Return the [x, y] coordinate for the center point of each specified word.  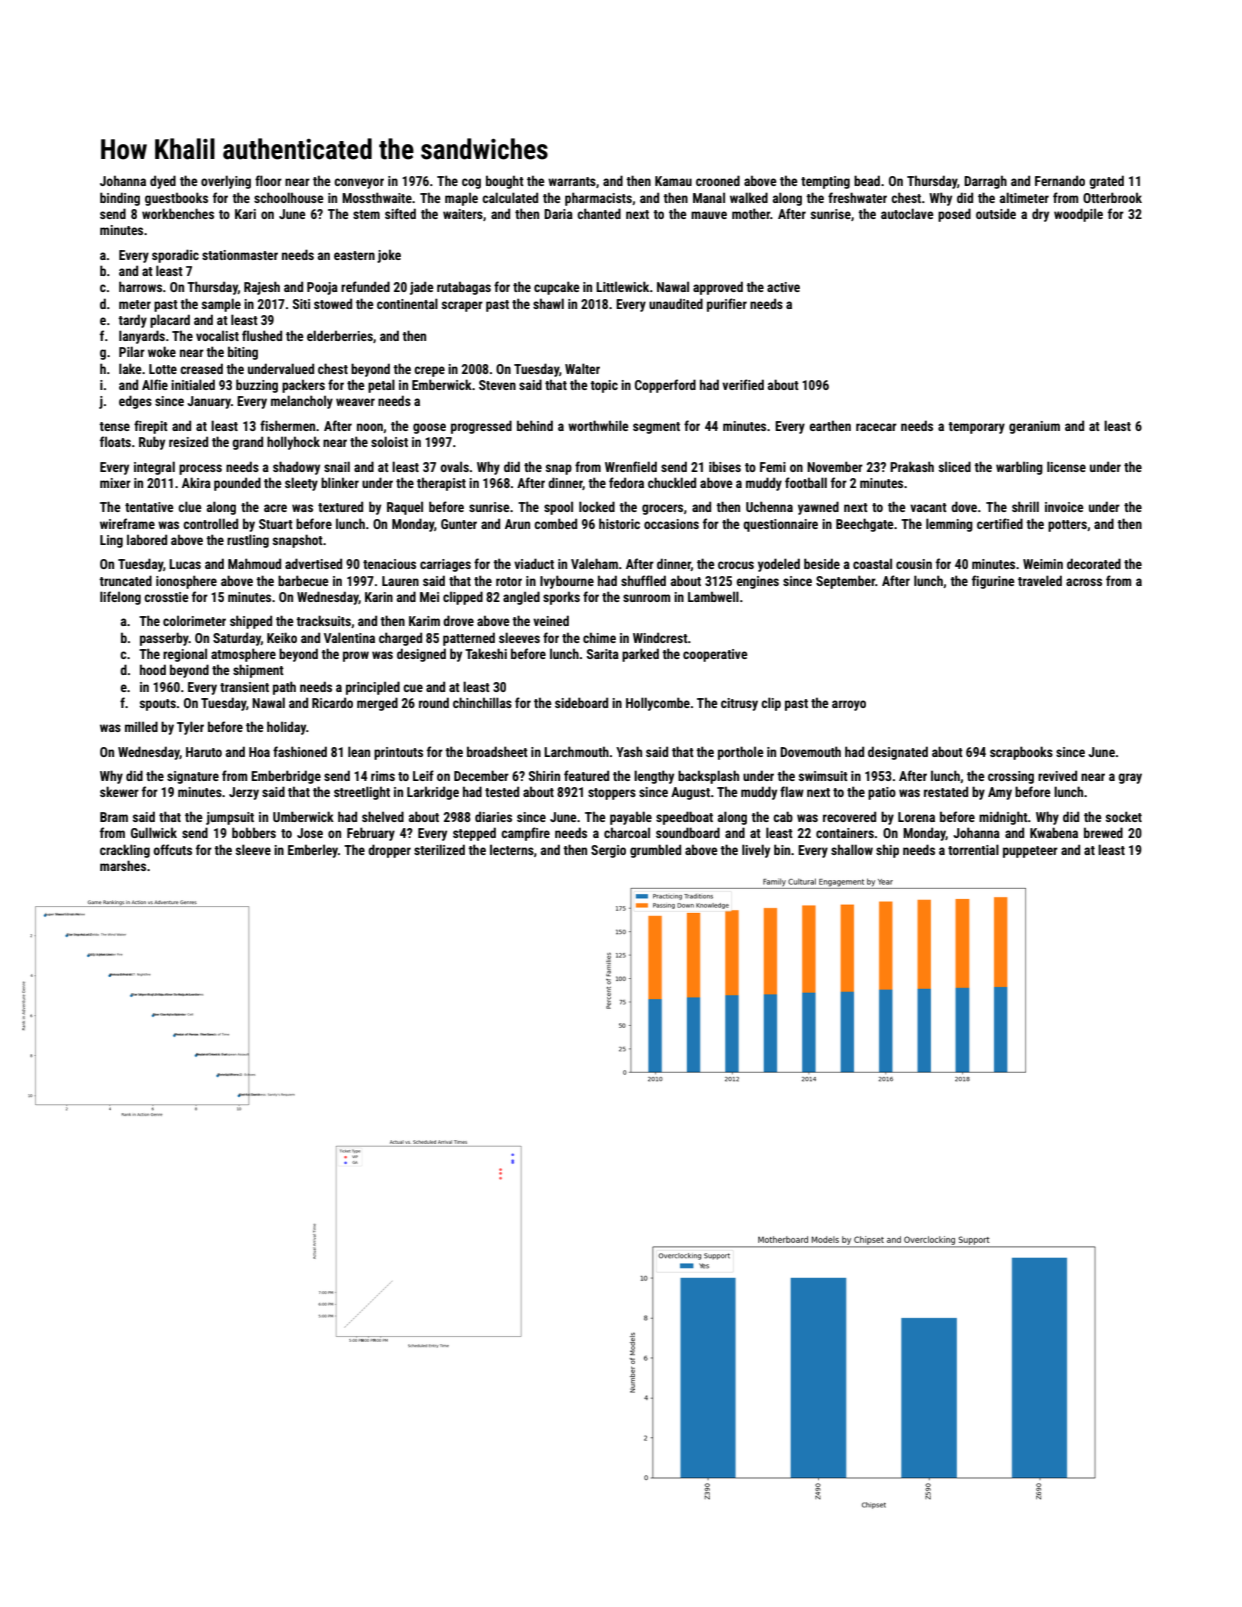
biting [243, 353]
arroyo [849, 705]
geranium [1034, 427]
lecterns [512, 849]
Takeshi [486, 653]
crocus [736, 565]
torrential [973, 849]
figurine [993, 582]
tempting [825, 182]
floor [268, 180]
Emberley [313, 851]
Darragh [985, 182]
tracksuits [323, 620]
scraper [462, 306]
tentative [149, 507]
